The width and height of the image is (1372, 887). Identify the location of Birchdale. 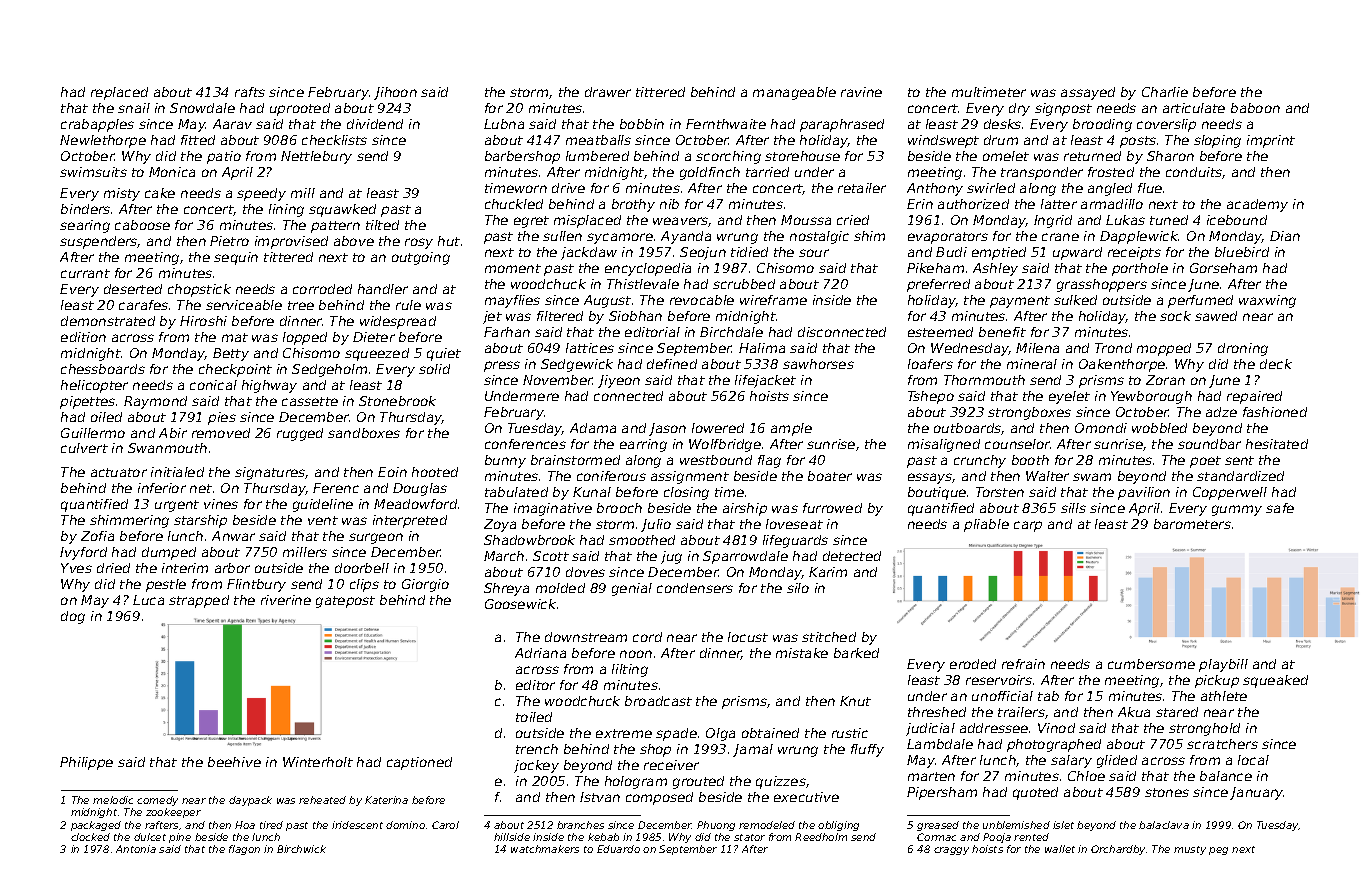
(731, 332).
